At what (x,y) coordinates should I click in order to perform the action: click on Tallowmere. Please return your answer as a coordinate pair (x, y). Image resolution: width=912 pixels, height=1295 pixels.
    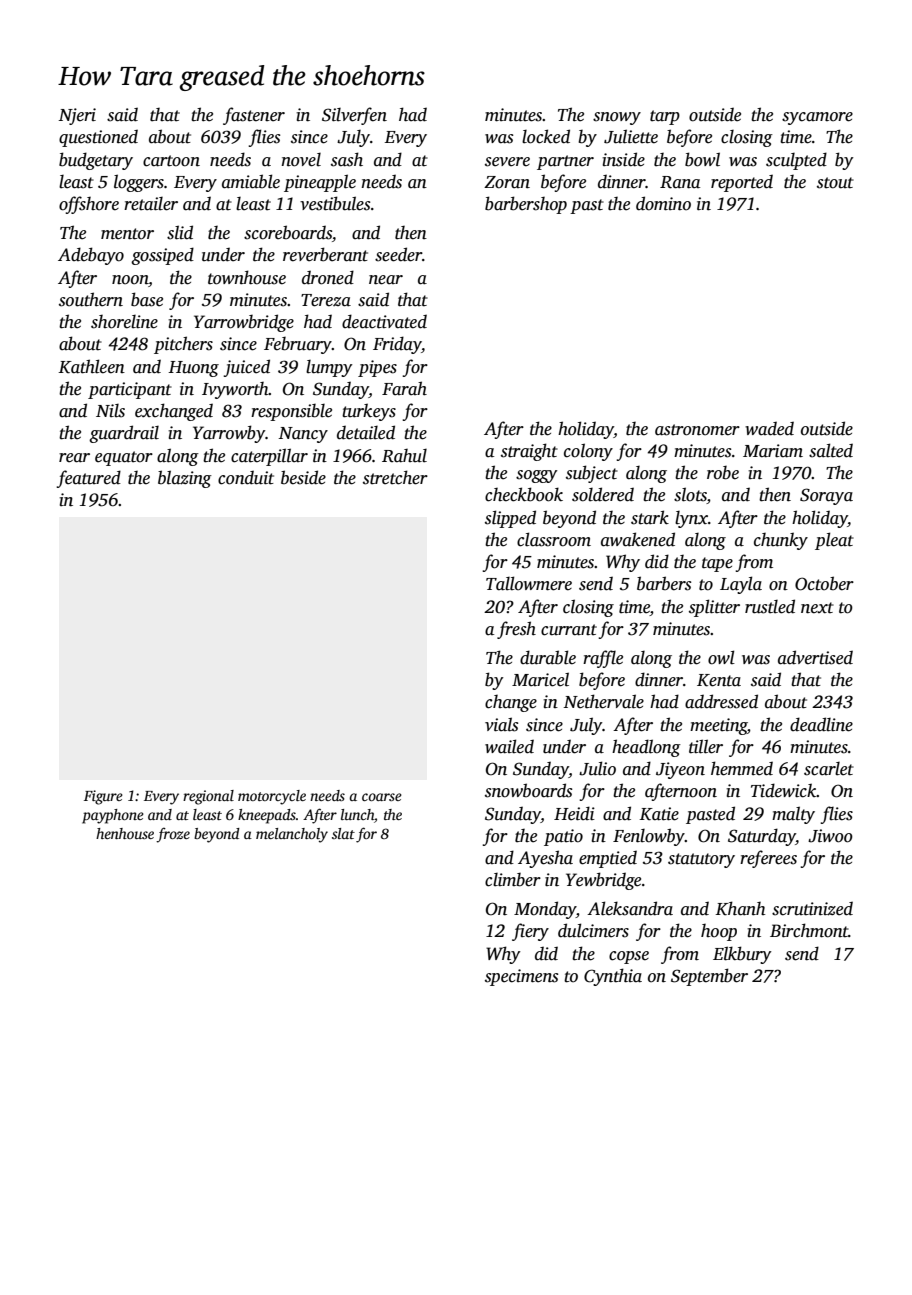
    Looking at the image, I should click on (529, 583).
